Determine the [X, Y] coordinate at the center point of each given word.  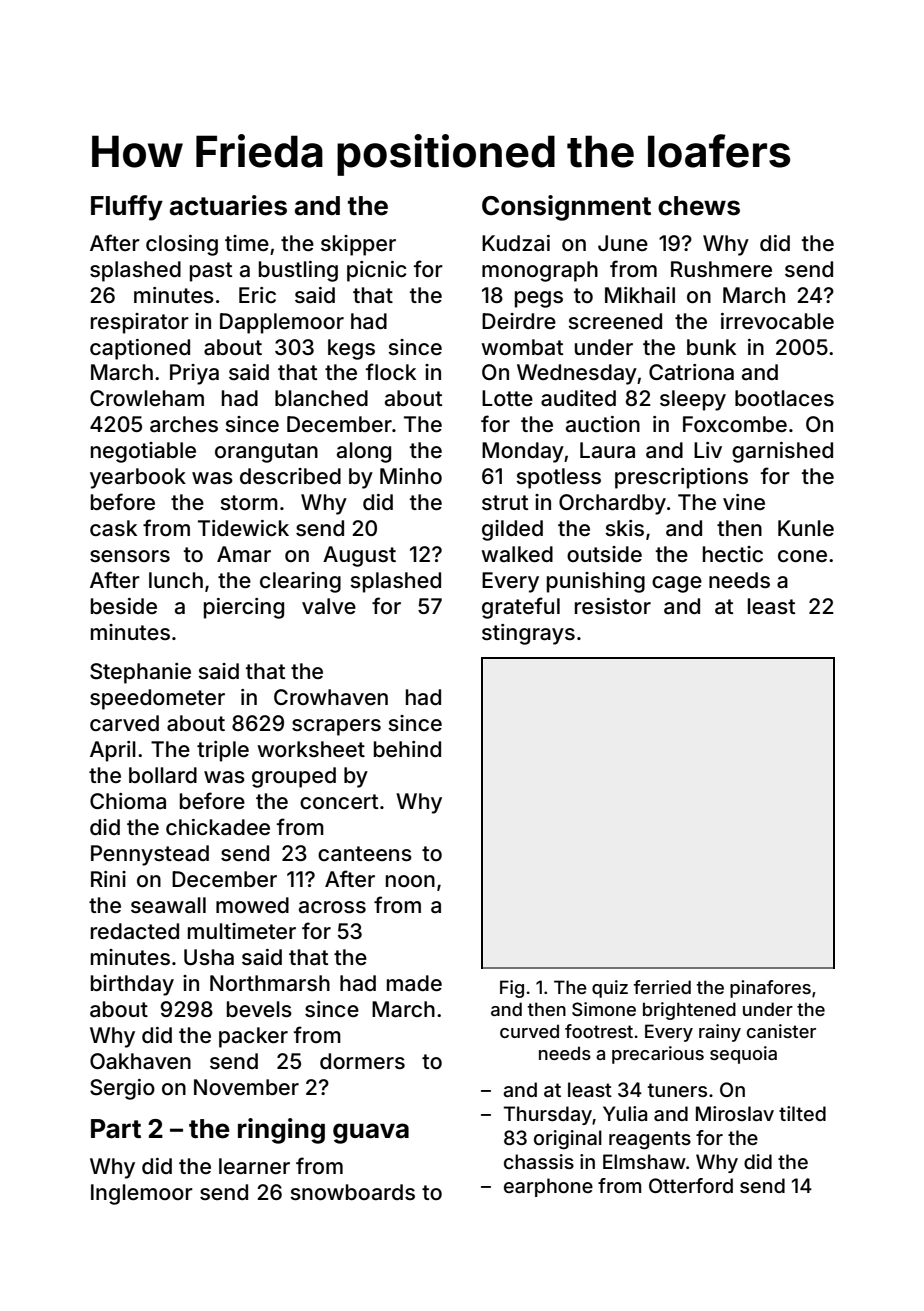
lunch [176, 580]
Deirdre [519, 321]
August [359, 556]
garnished [782, 452]
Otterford [691, 1185]
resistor [613, 606]
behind [407, 749]
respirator [140, 323]
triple [223, 751]
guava [371, 1133]
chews [699, 206]
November [246, 1087]
